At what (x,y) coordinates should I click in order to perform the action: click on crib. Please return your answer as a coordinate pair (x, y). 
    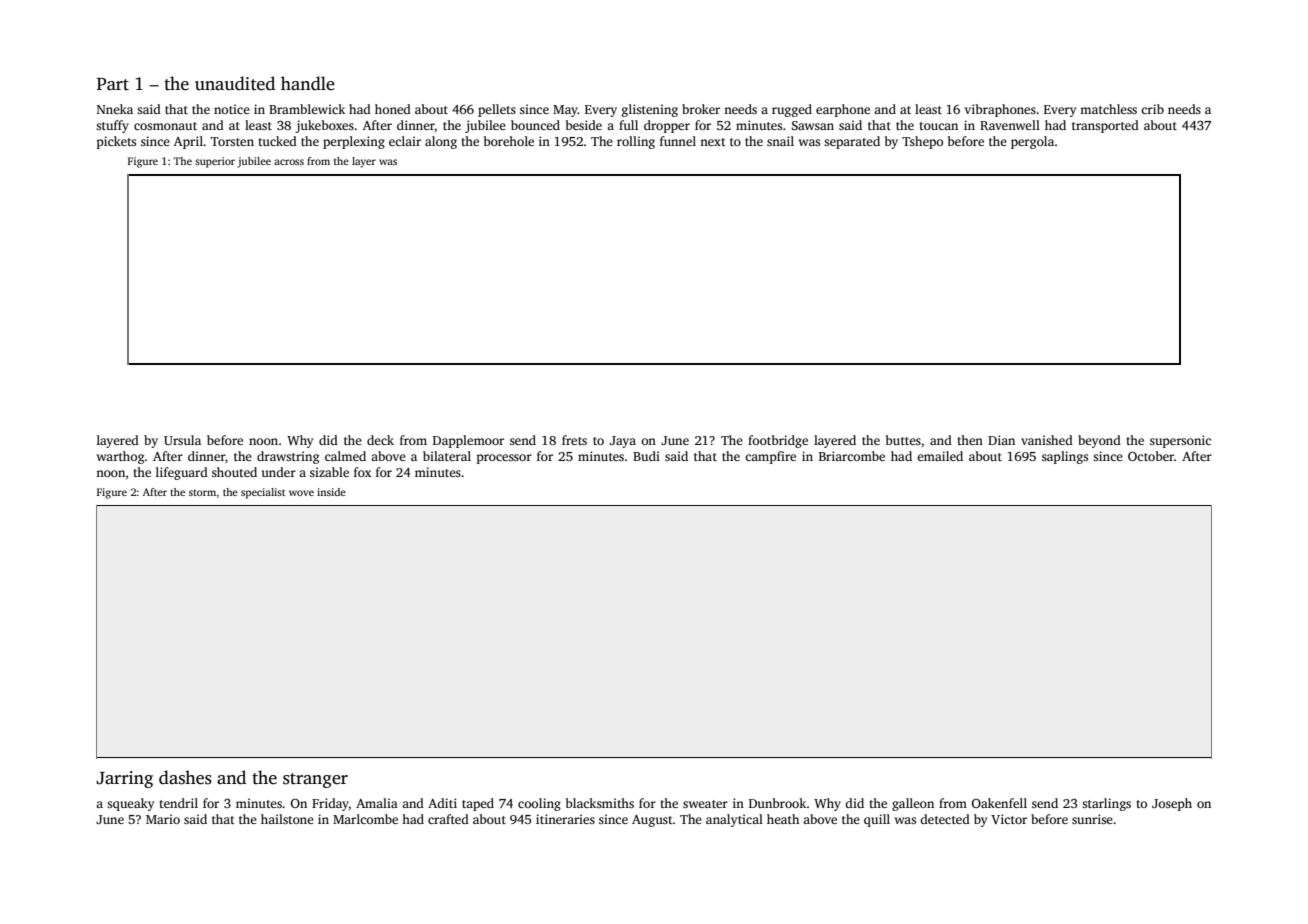
    Looking at the image, I should click on (1152, 109).
